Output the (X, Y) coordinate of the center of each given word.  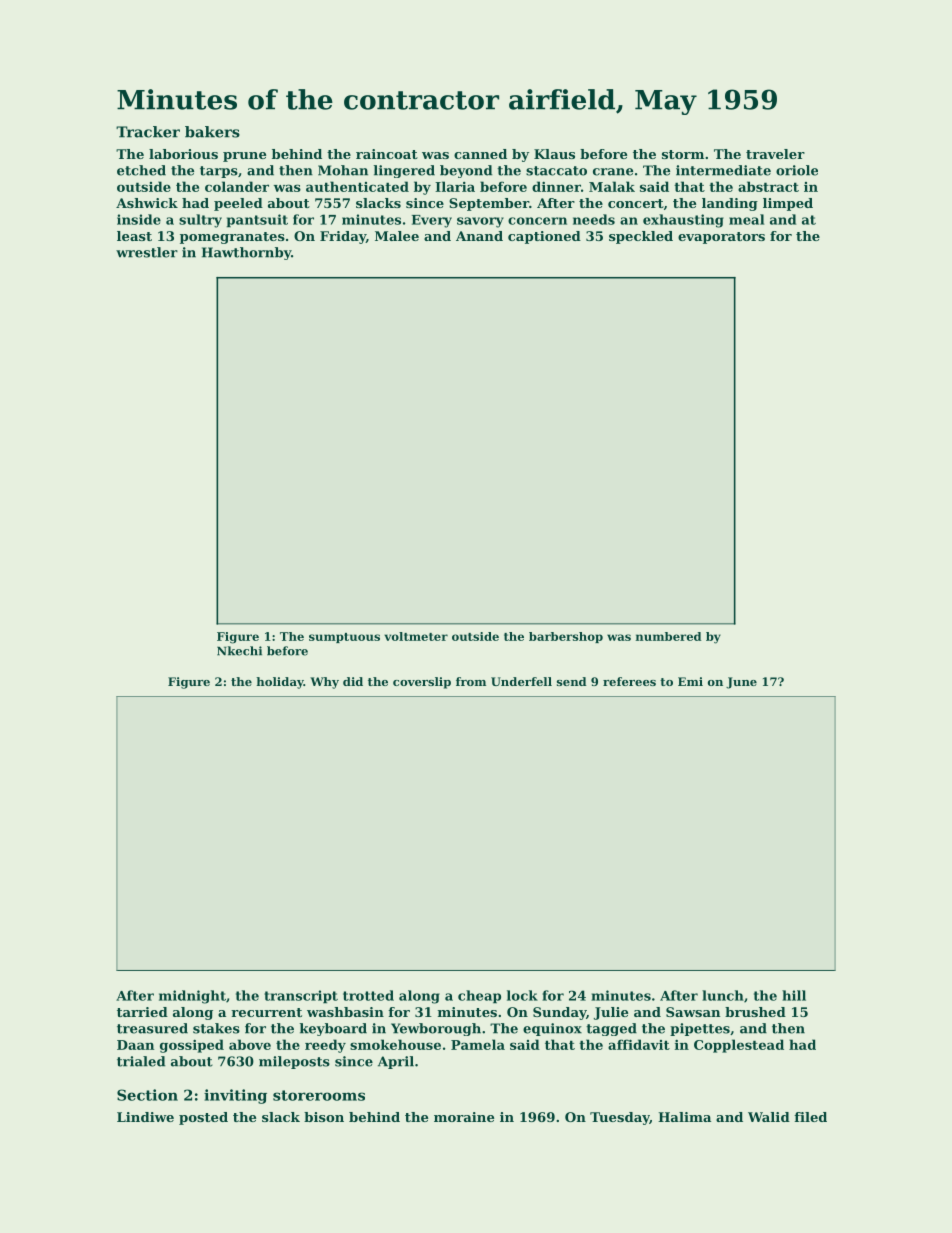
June (741, 683)
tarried (142, 1012)
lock (522, 995)
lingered (404, 171)
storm (683, 154)
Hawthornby (246, 253)
